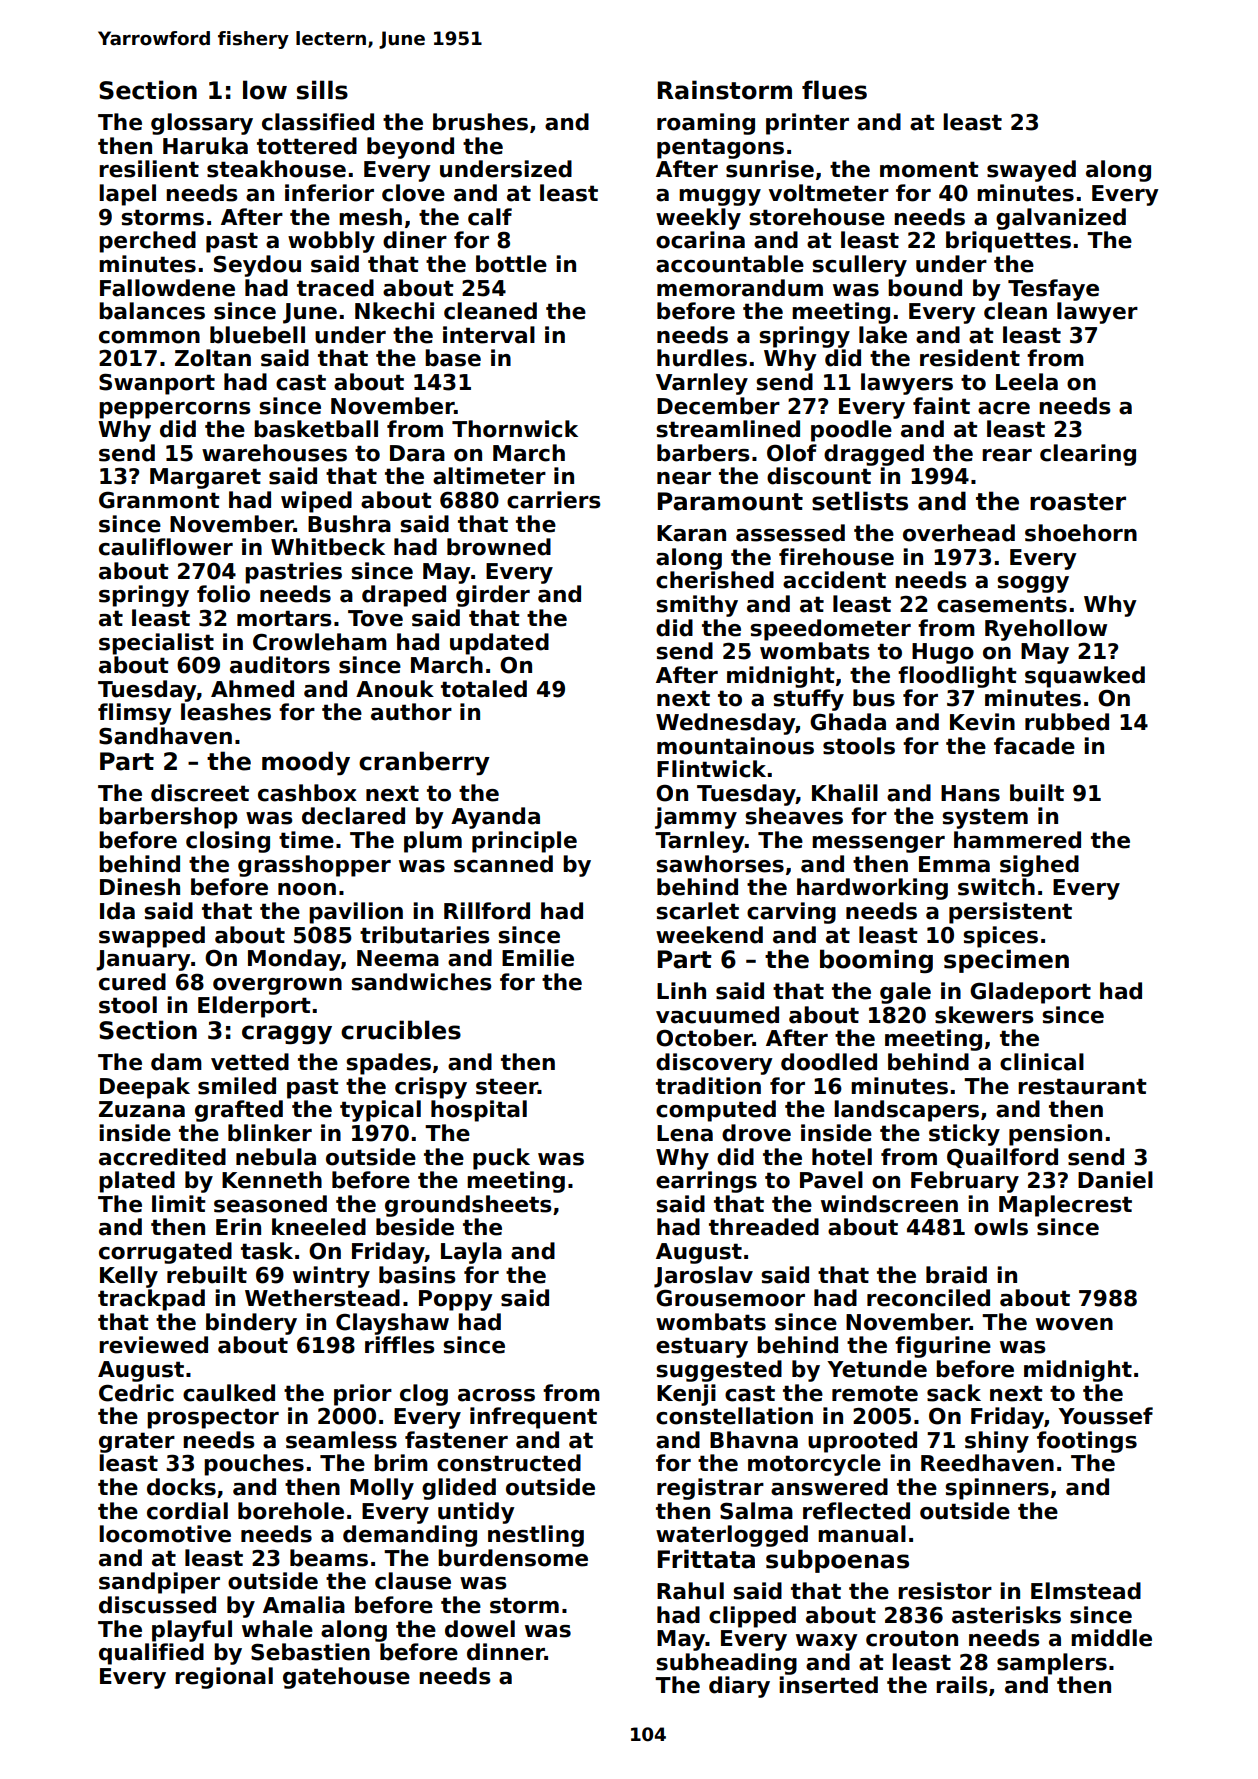 The height and width of the screenshot is (1779, 1258). I want to click on qualified, so click(151, 1654).
